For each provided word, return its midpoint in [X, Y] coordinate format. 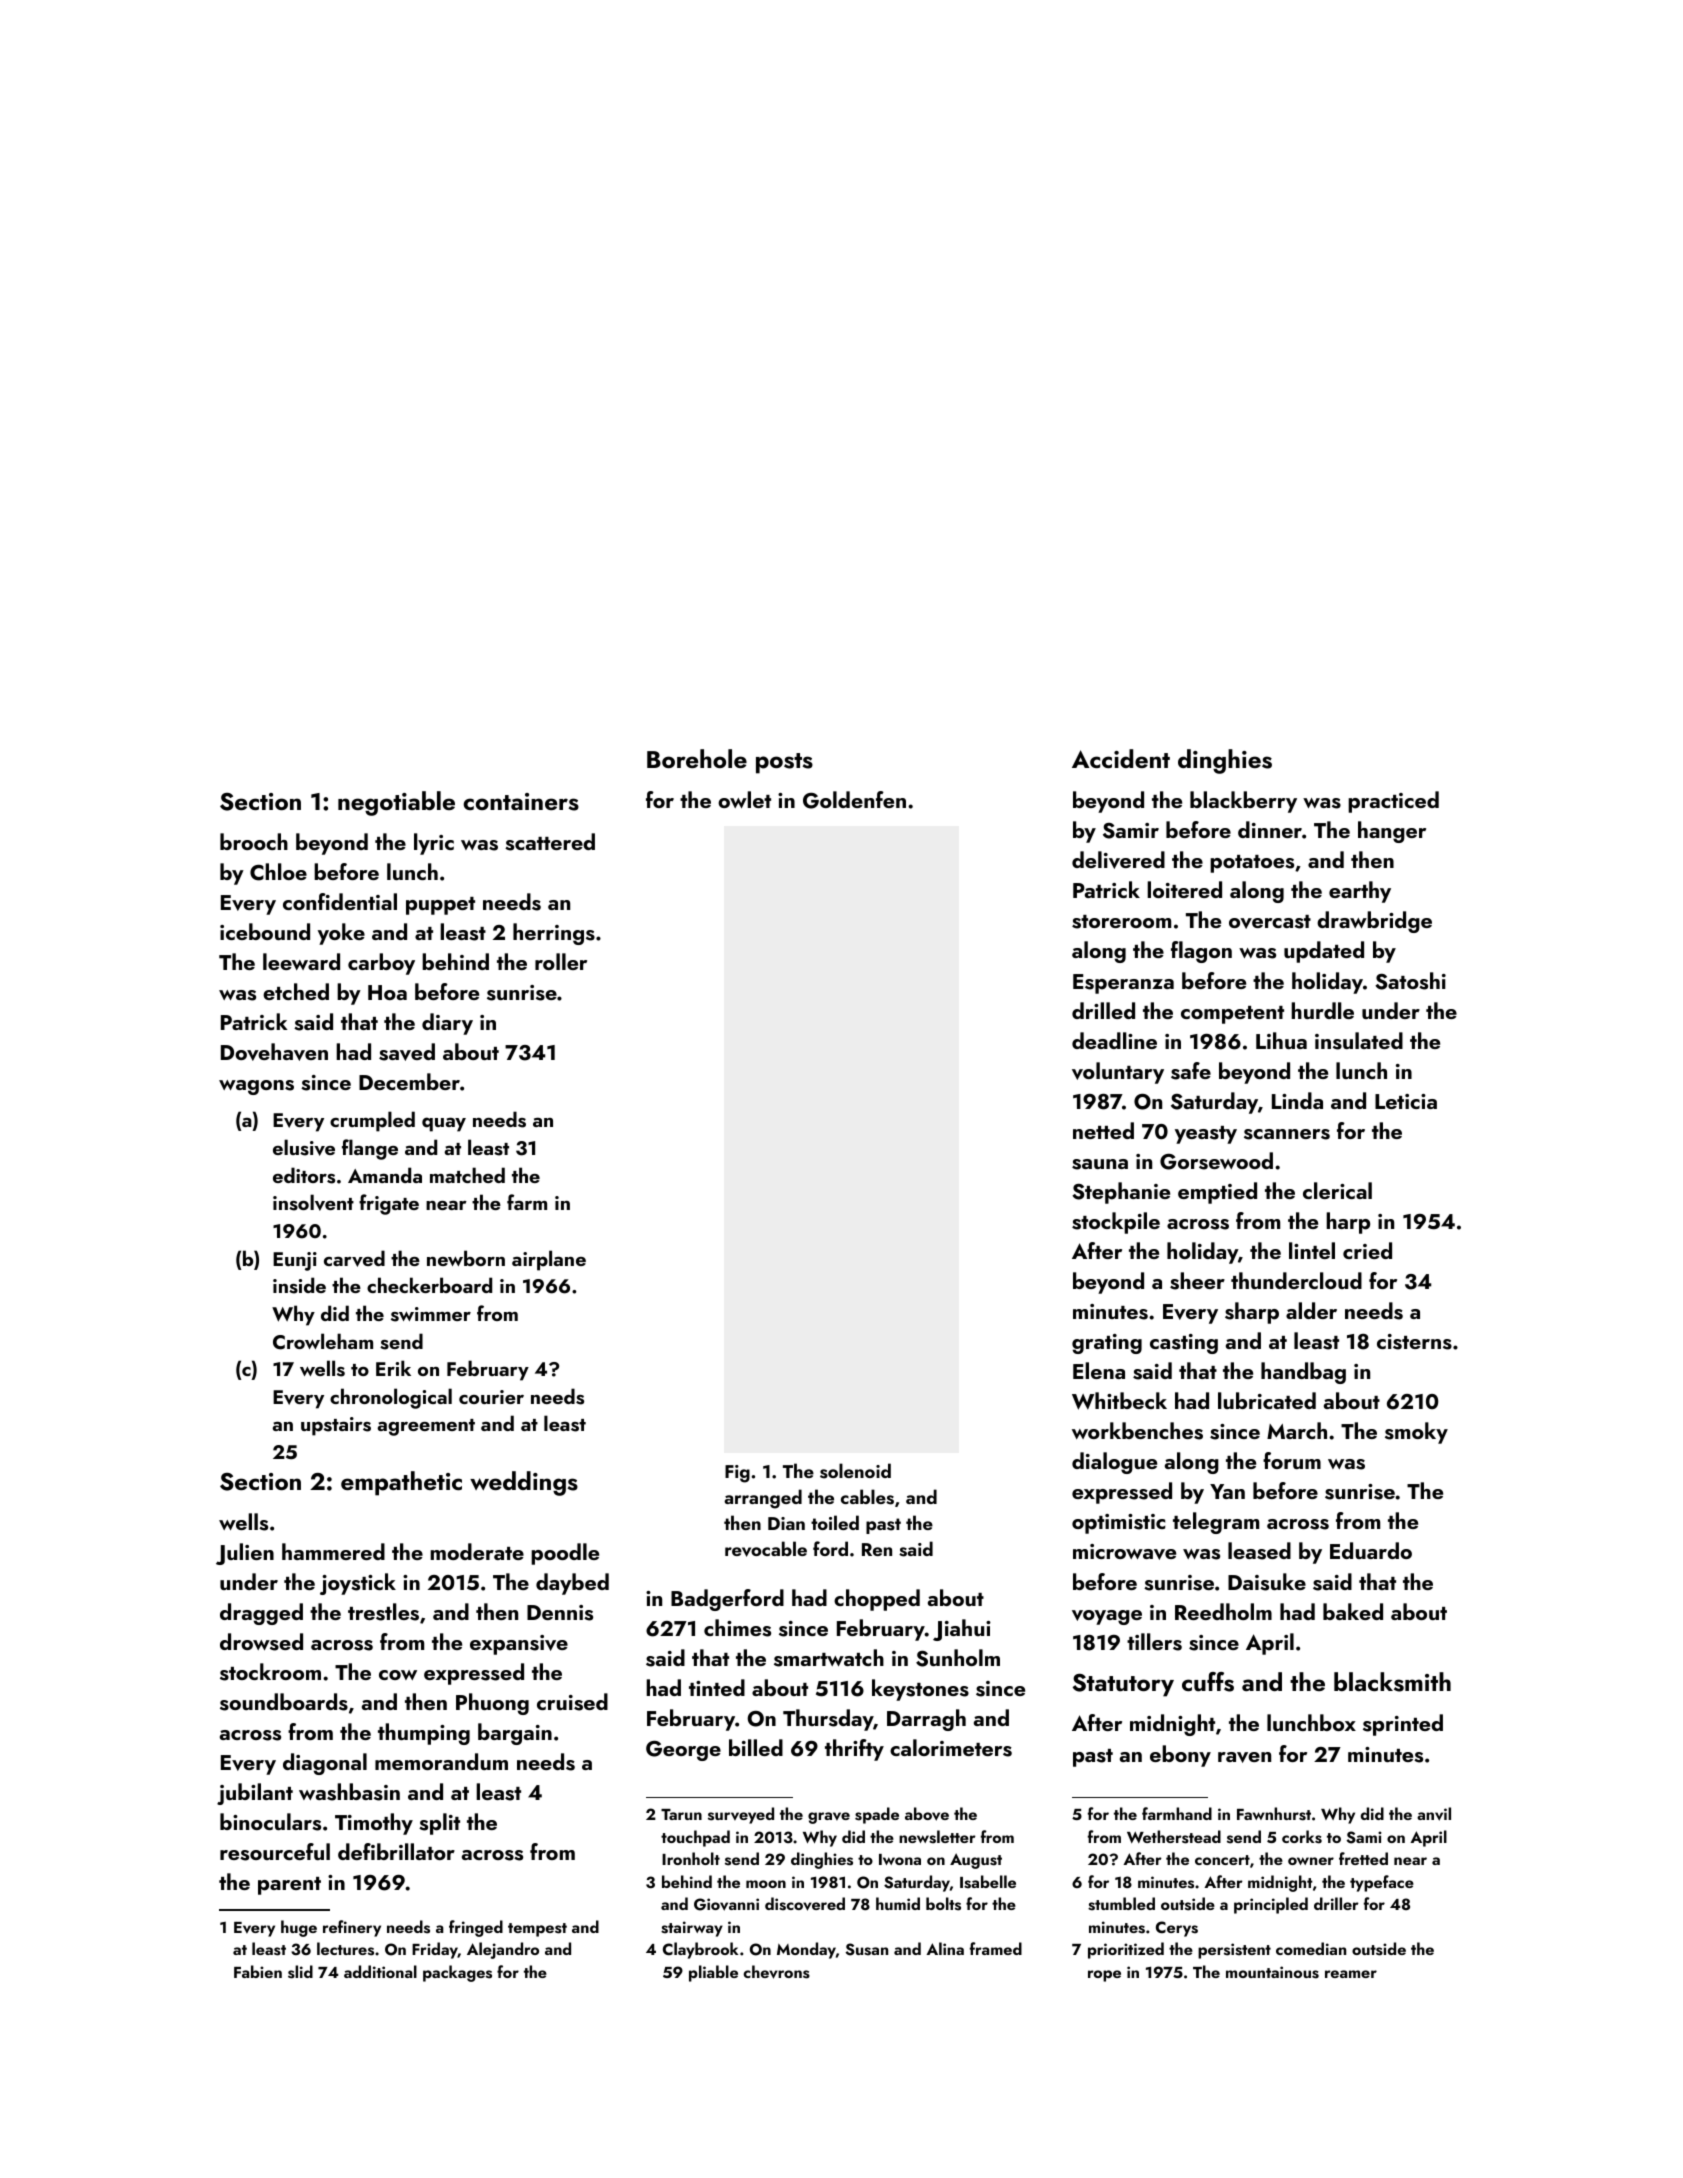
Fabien [258, 1971]
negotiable [396, 803]
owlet [744, 799]
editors [304, 1175]
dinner [1270, 829]
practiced [1393, 802]
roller [561, 961]
